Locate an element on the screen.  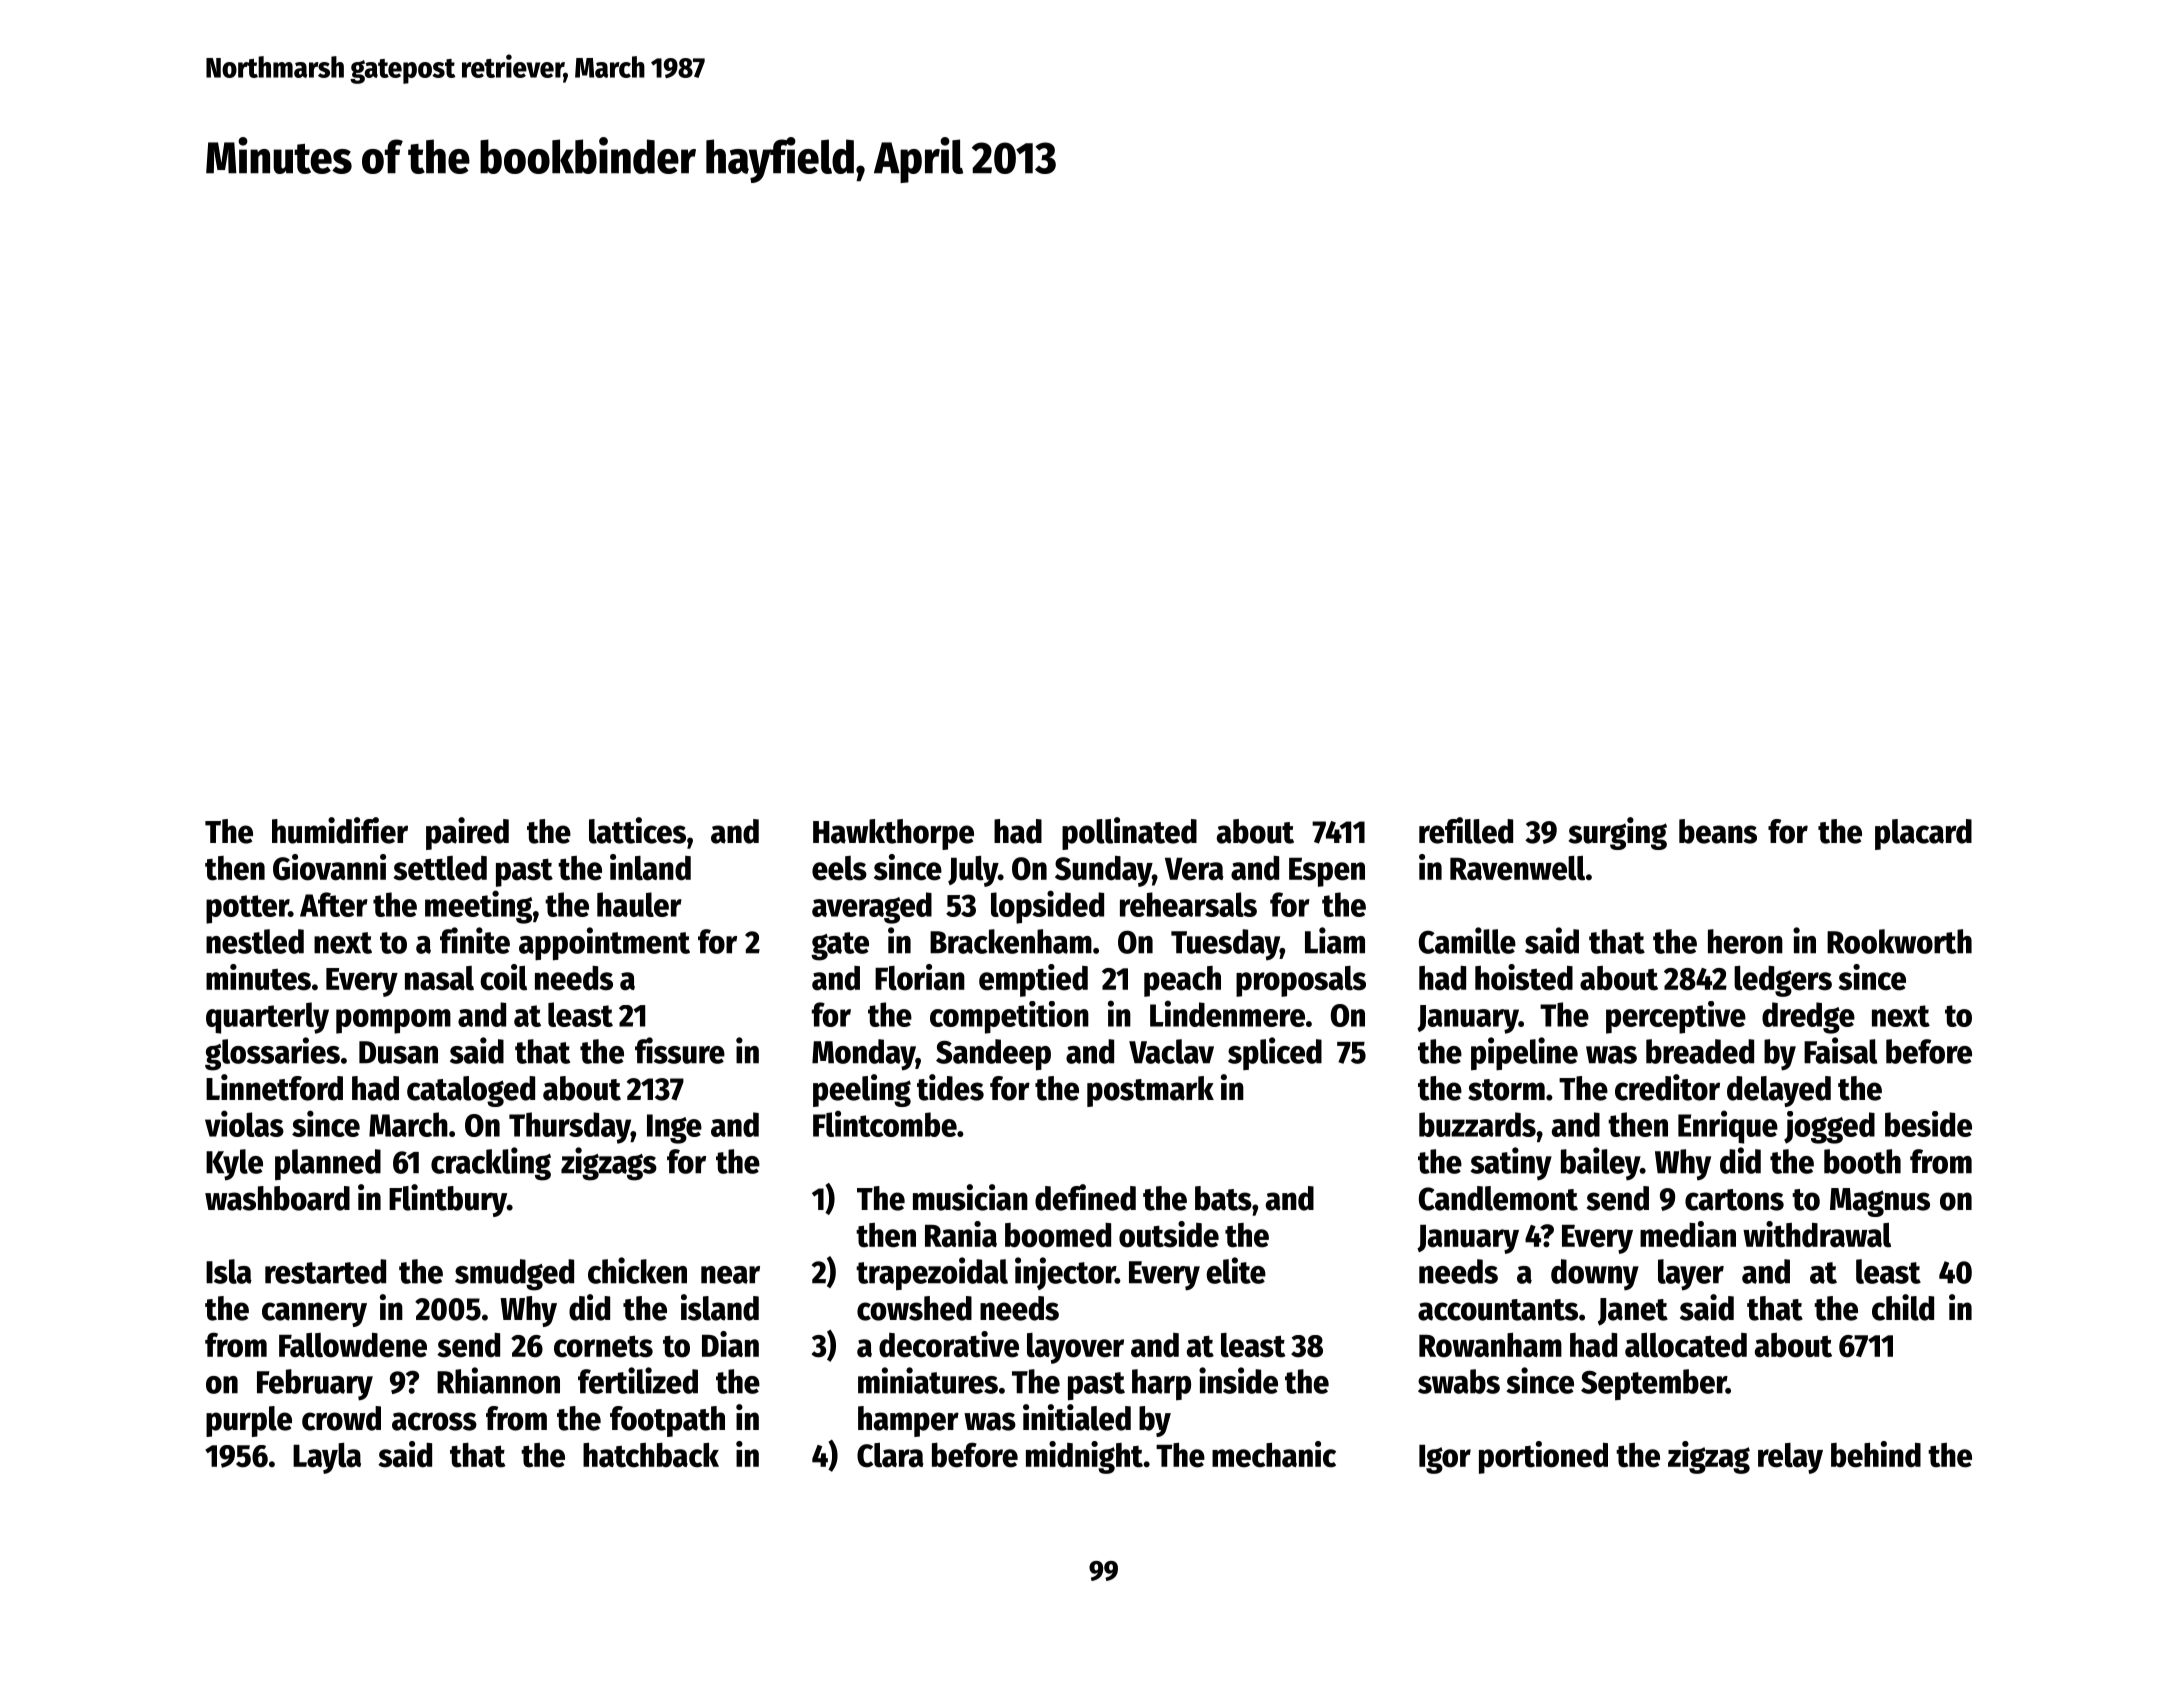
Espen is located at coordinates (1327, 872).
